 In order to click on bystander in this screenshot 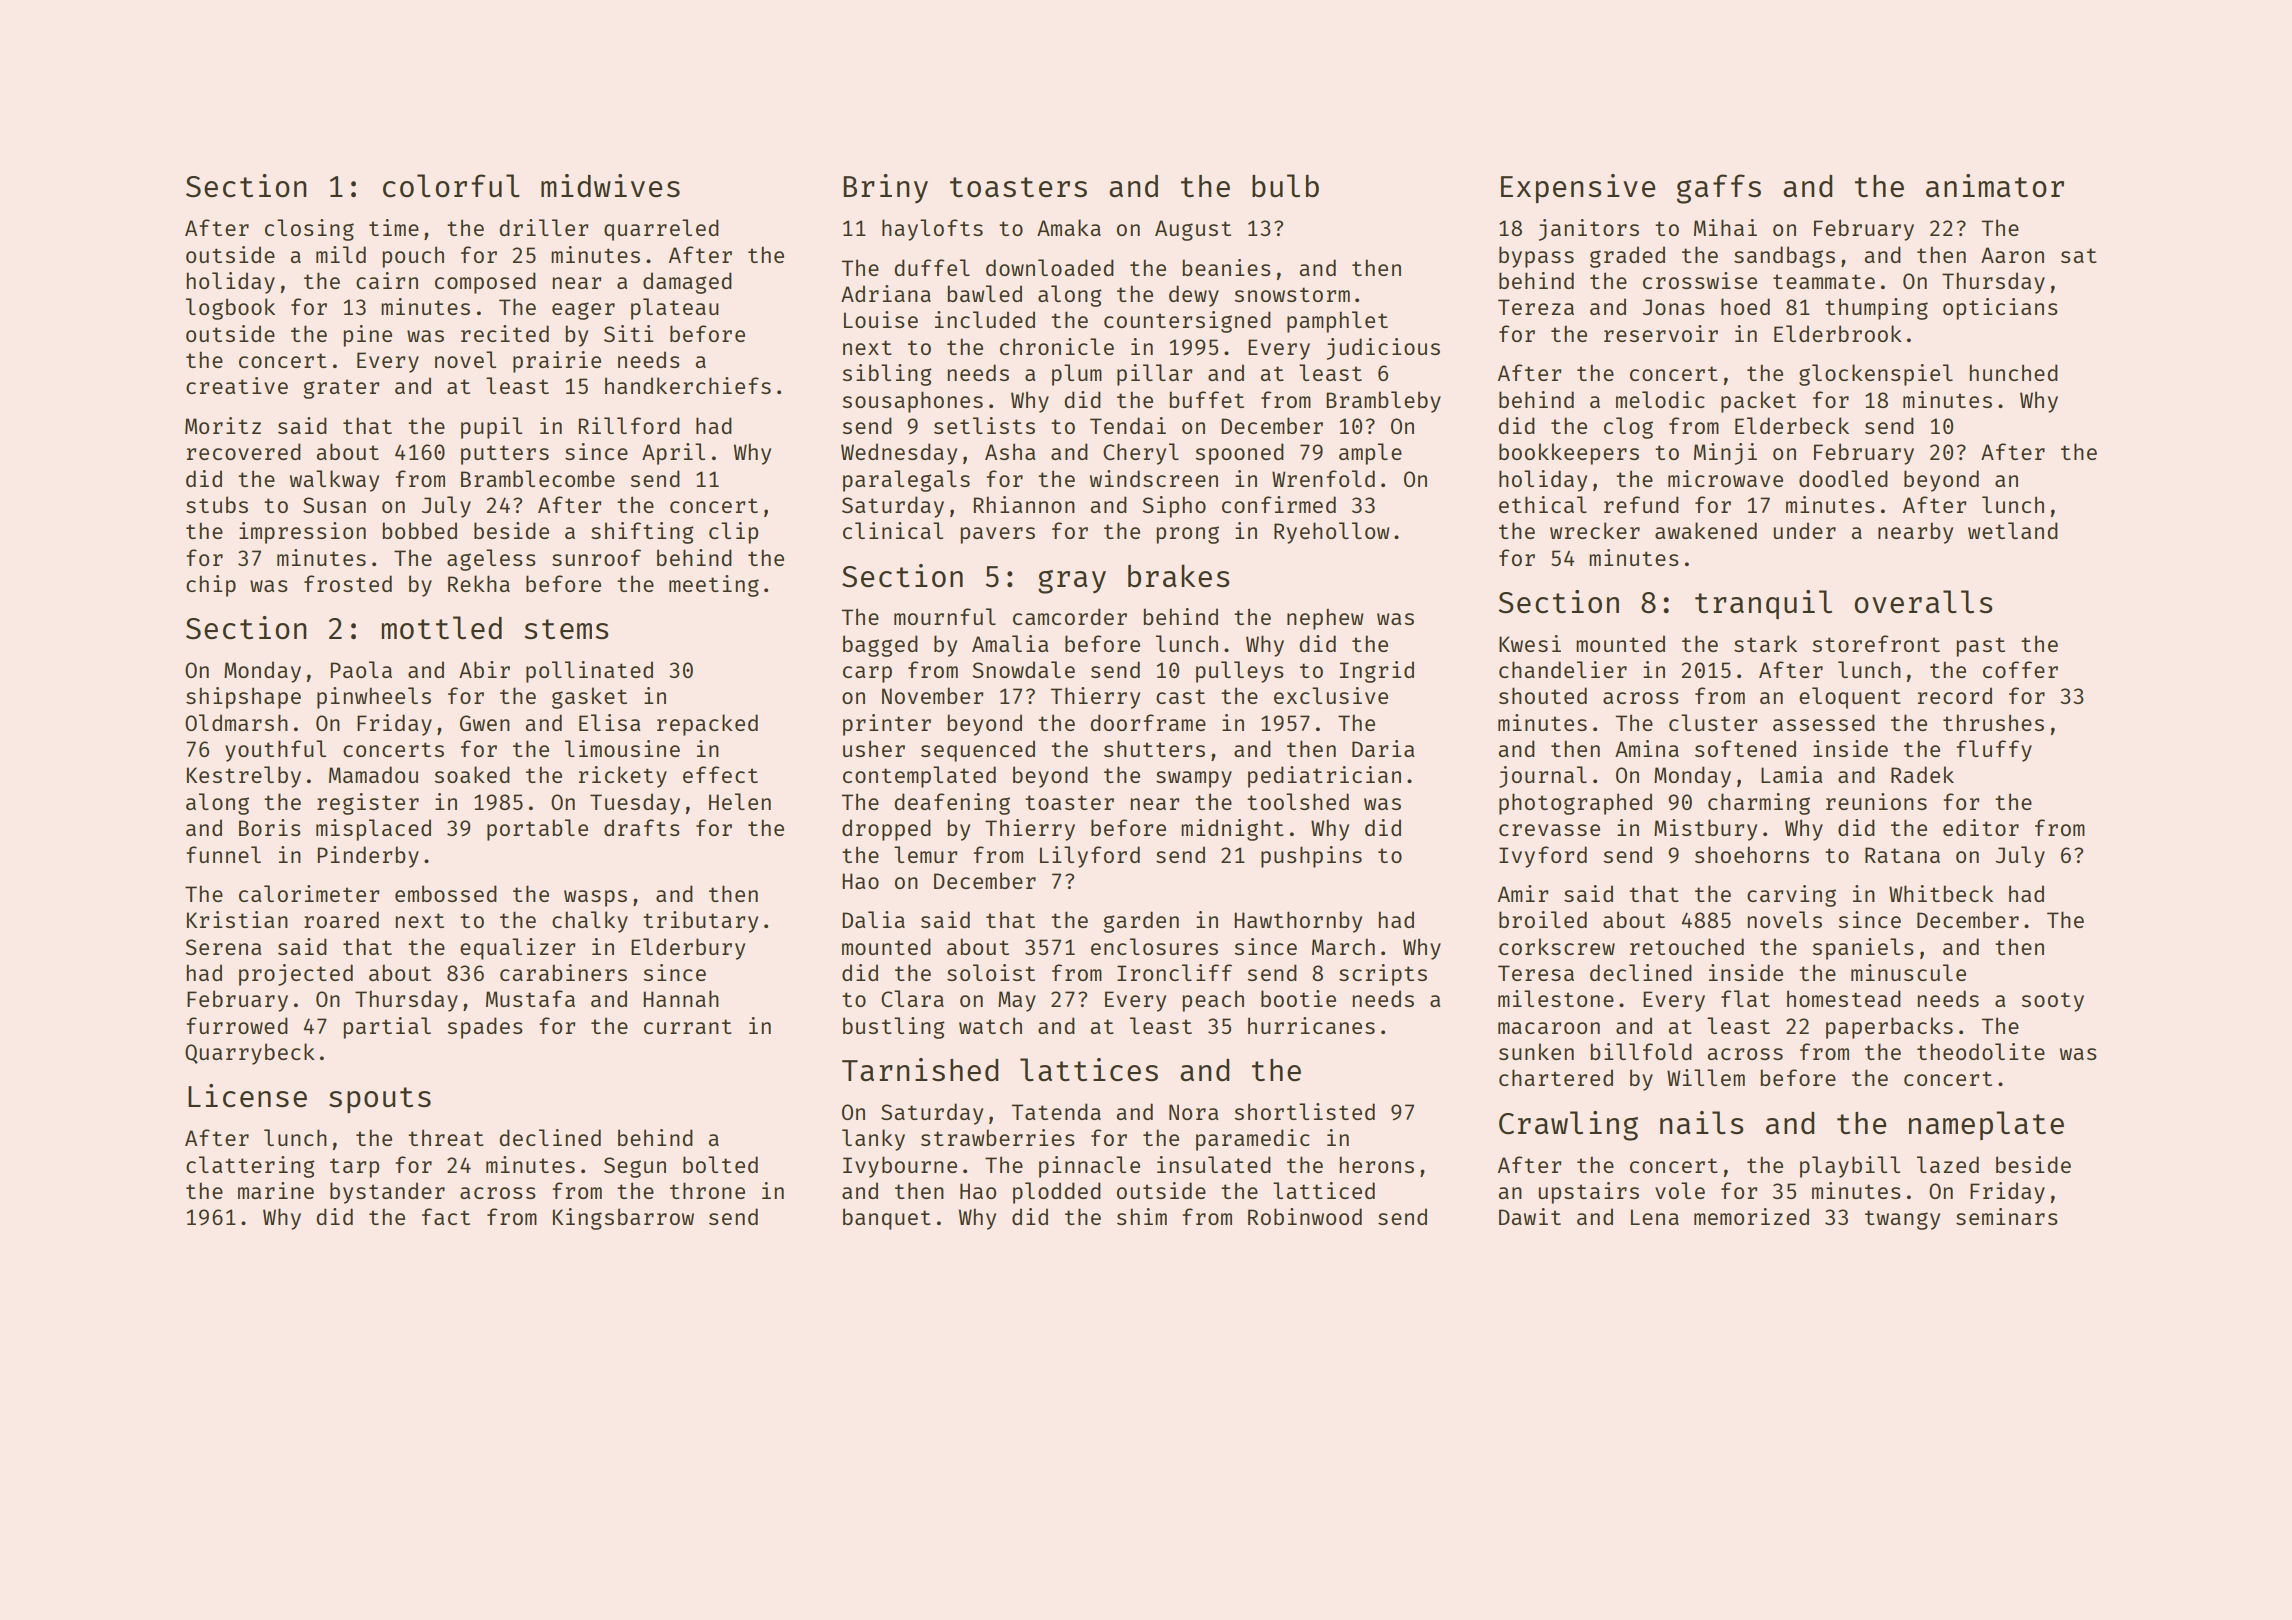, I will do `click(387, 1193)`.
